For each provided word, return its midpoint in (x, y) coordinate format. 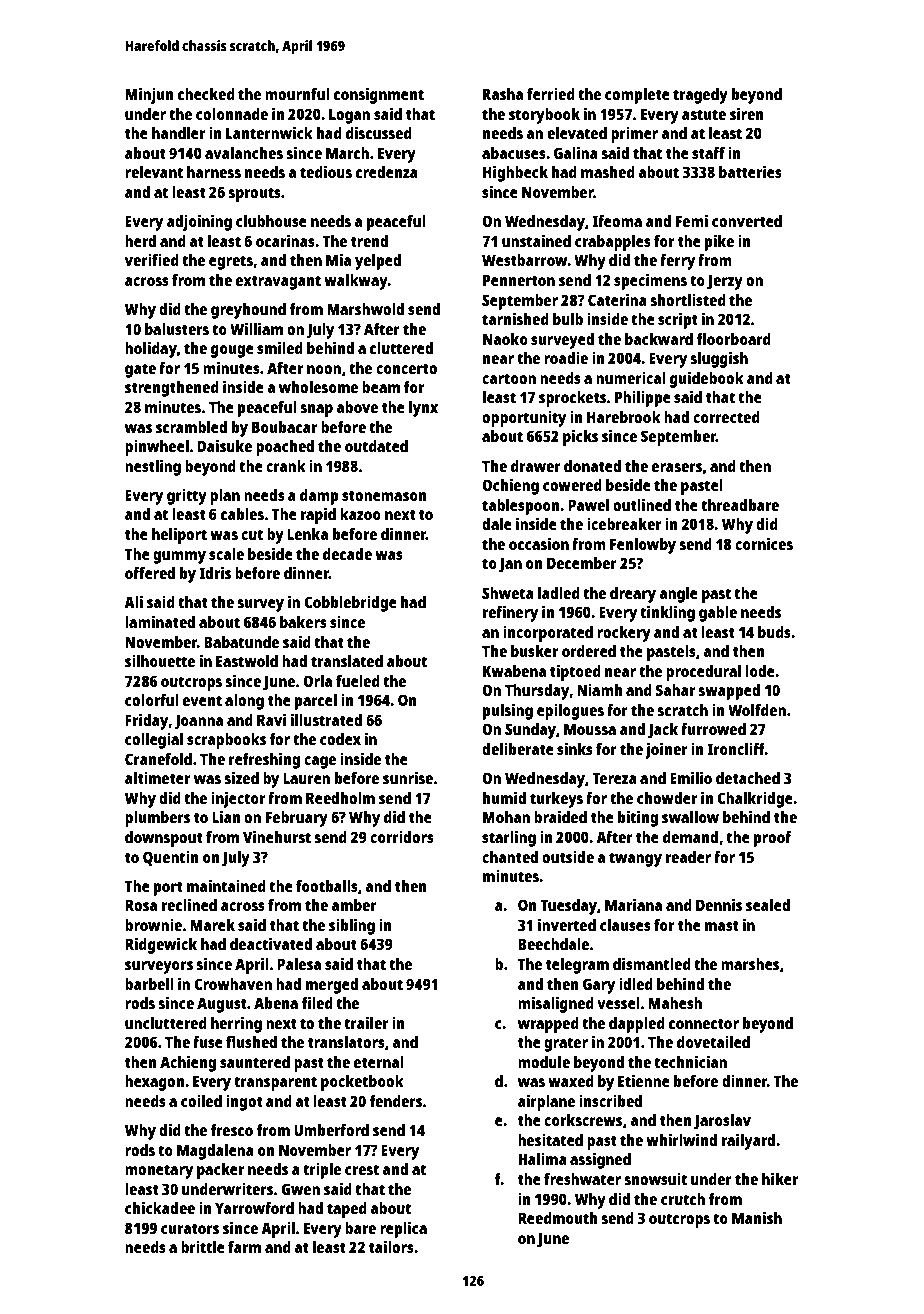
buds (774, 632)
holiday (151, 349)
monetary (159, 1171)
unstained (536, 240)
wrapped (548, 1025)
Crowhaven (233, 984)
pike (719, 242)
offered (150, 573)
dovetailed (713, 1042)
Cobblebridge (350, 604)
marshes (750, 964)
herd (140, 241)
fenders (396, 1101)
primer (634, 135)
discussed (379, 132)
